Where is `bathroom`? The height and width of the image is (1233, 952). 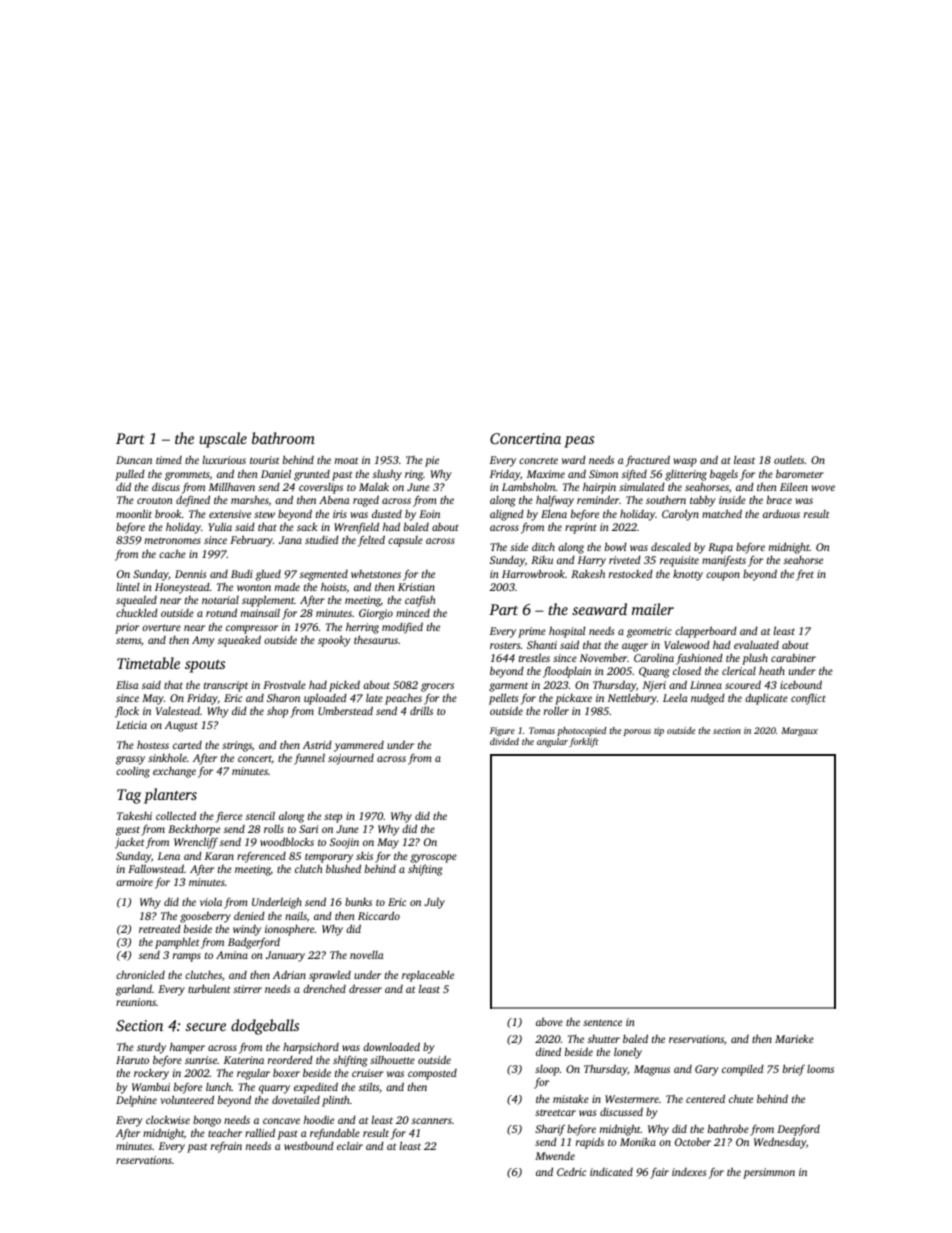 bathroom is located at coordinates (283, 438).
